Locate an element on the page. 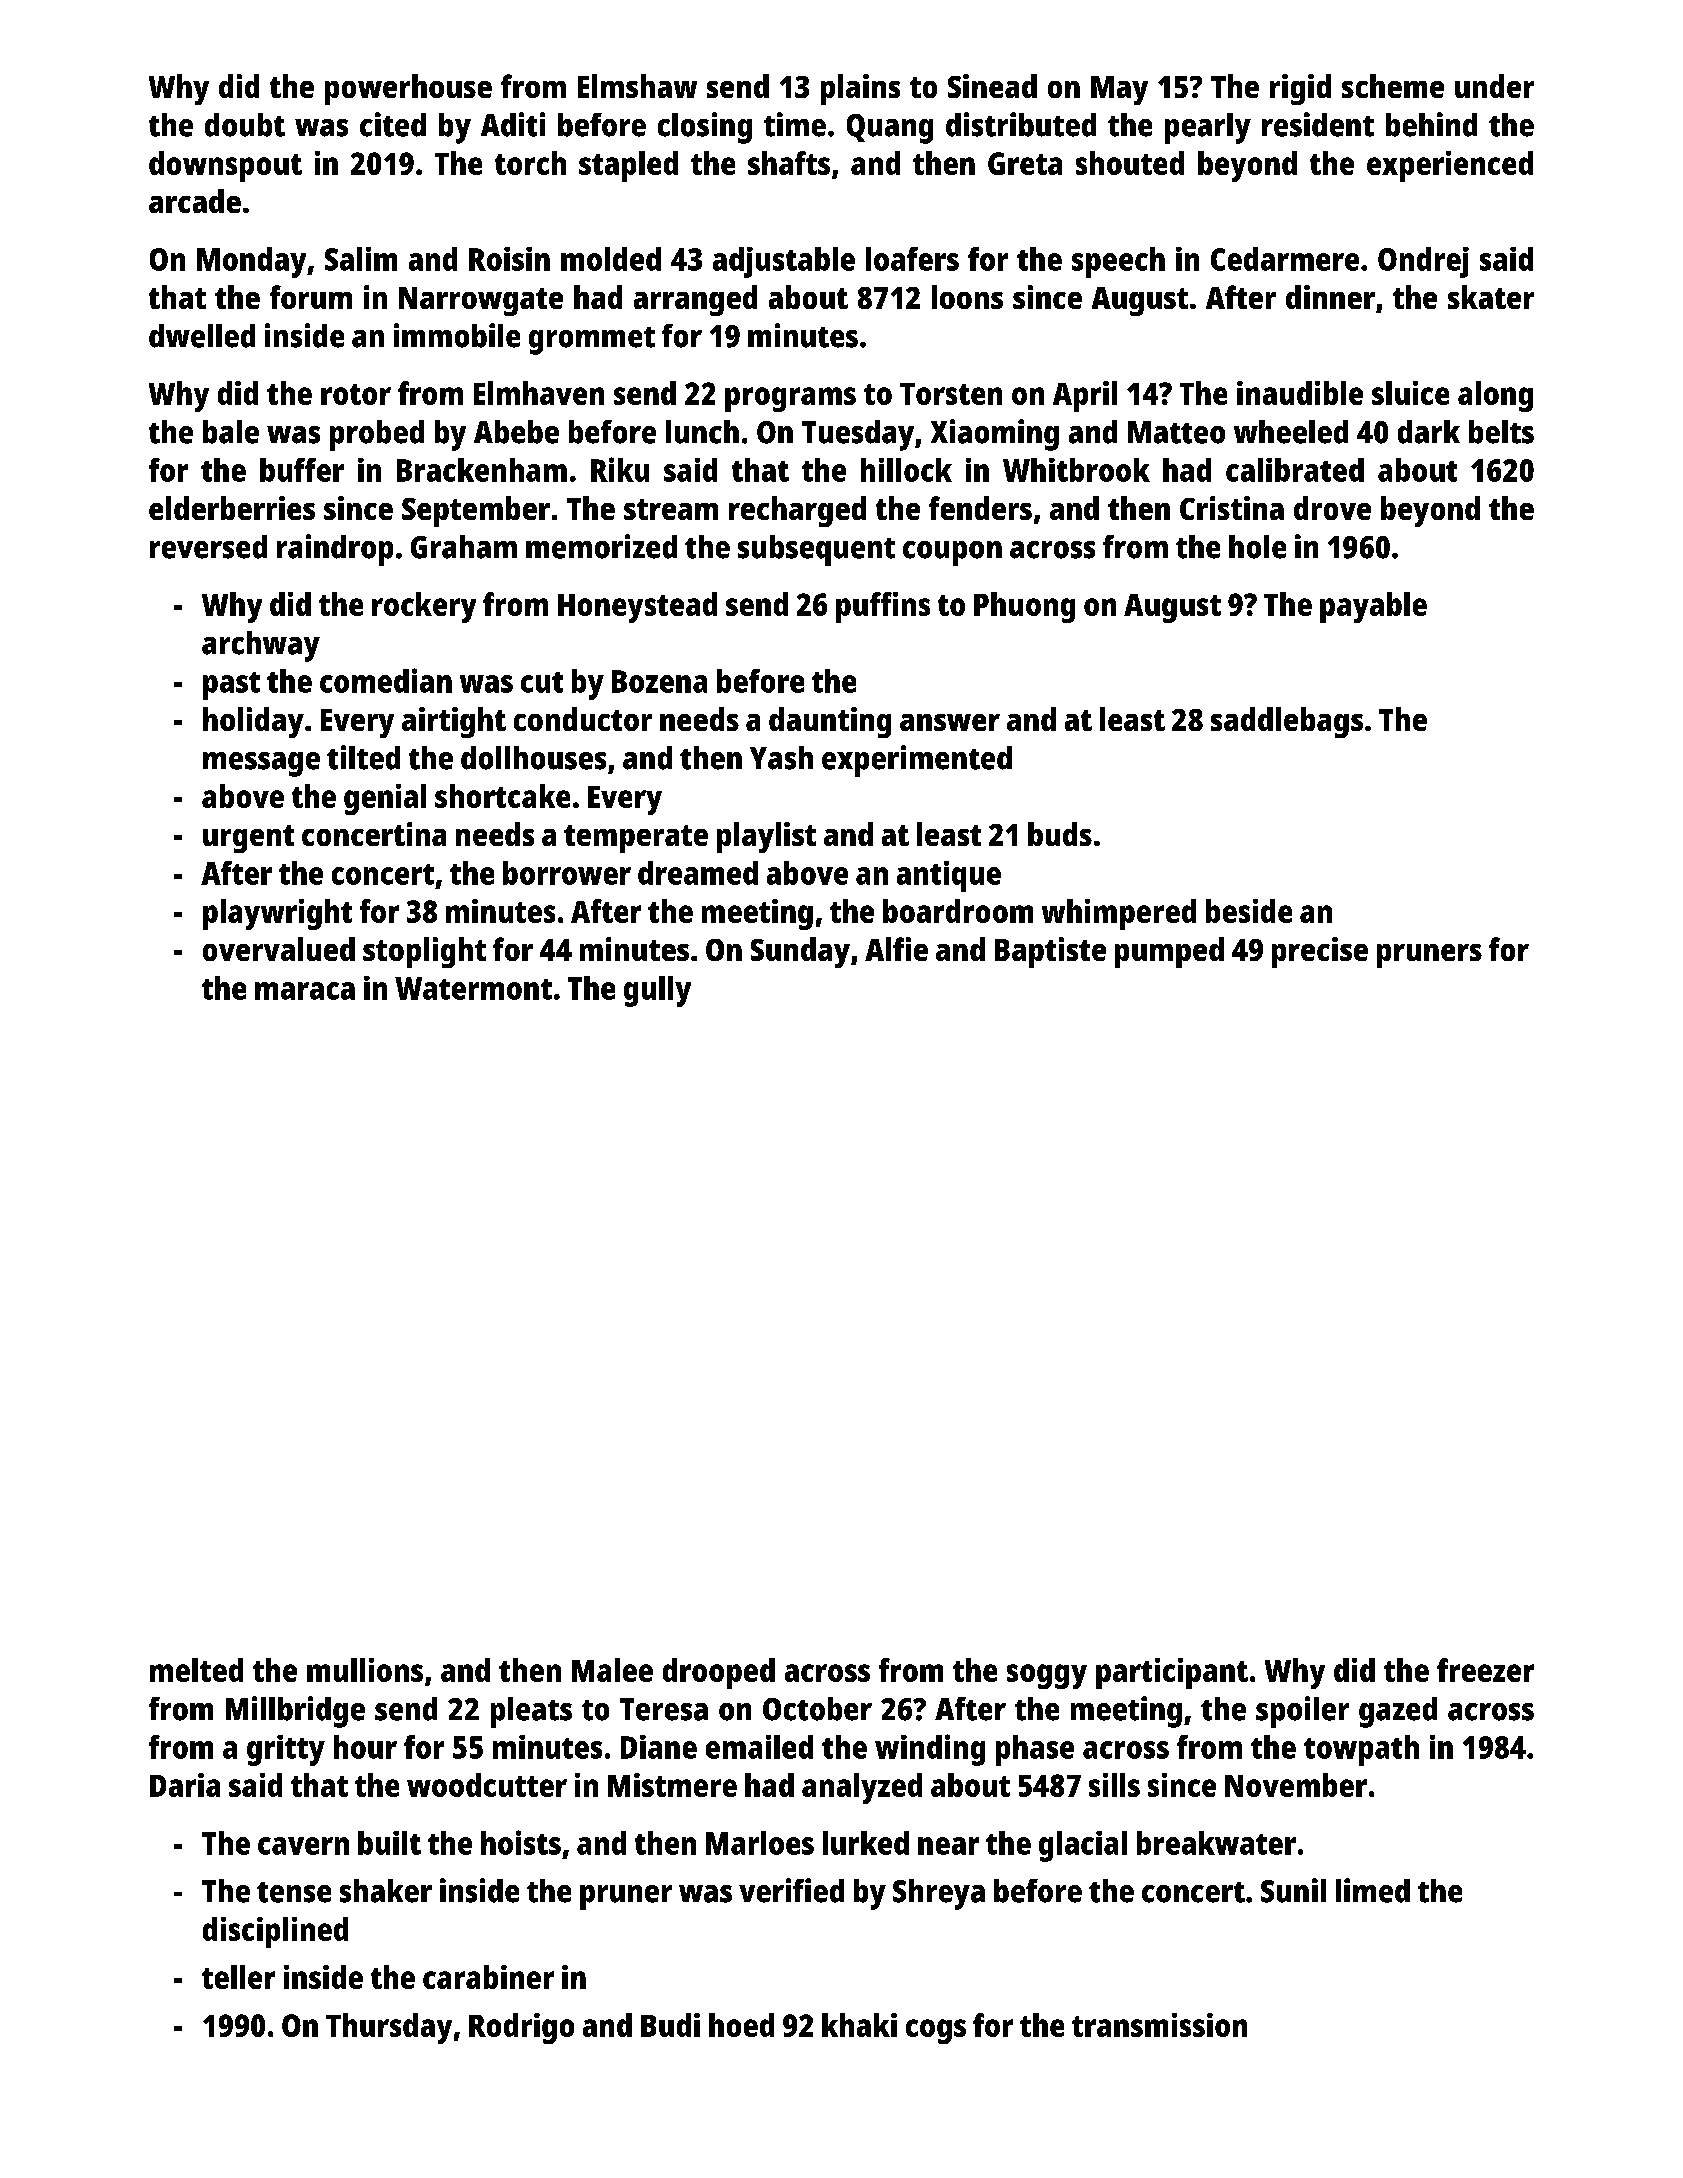 Image resolution: width=1683 pixels, height=2178 pixels. skater is located at coordinates (1491, 297).
